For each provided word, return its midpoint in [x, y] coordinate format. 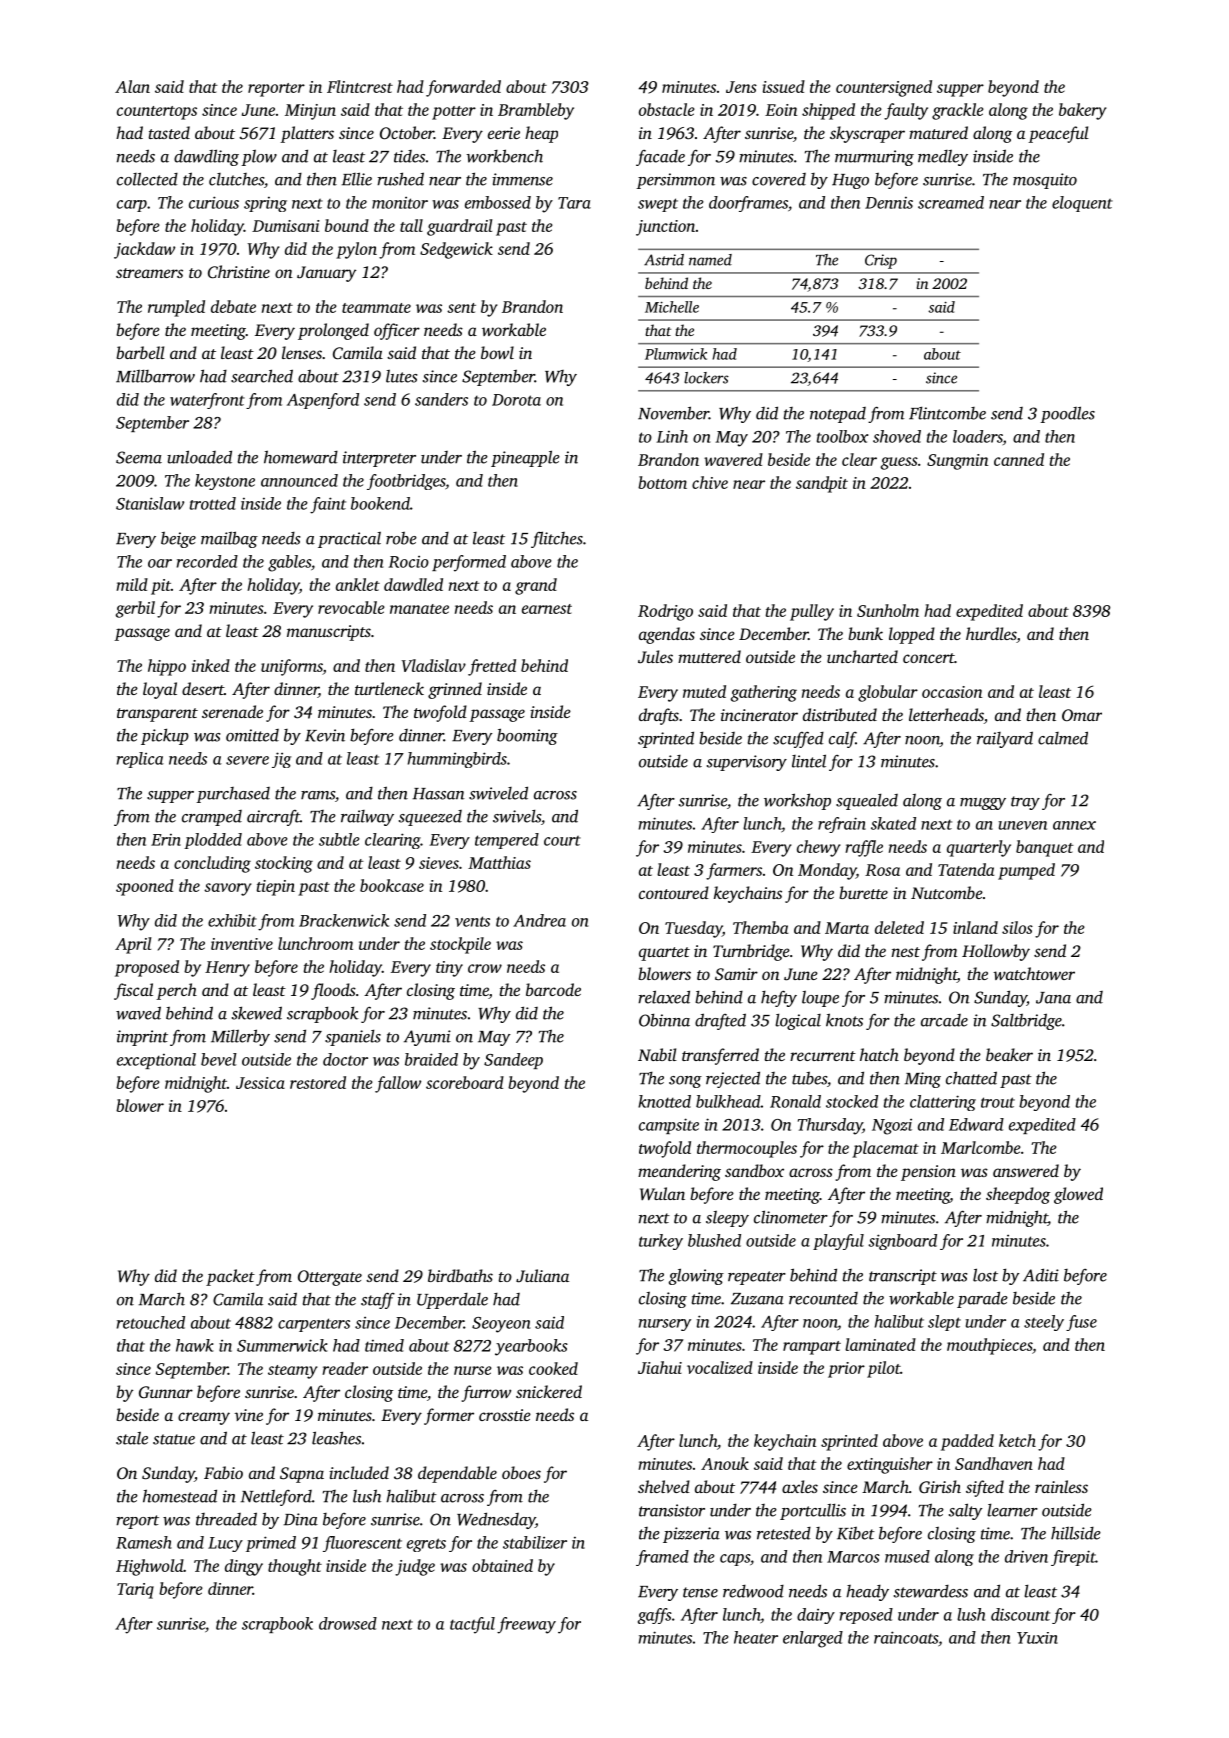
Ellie [357, 179]
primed [271, 1544]
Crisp [881, 261]
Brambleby [536, 111]
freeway [526, 1625]
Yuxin [1037, 1638]
